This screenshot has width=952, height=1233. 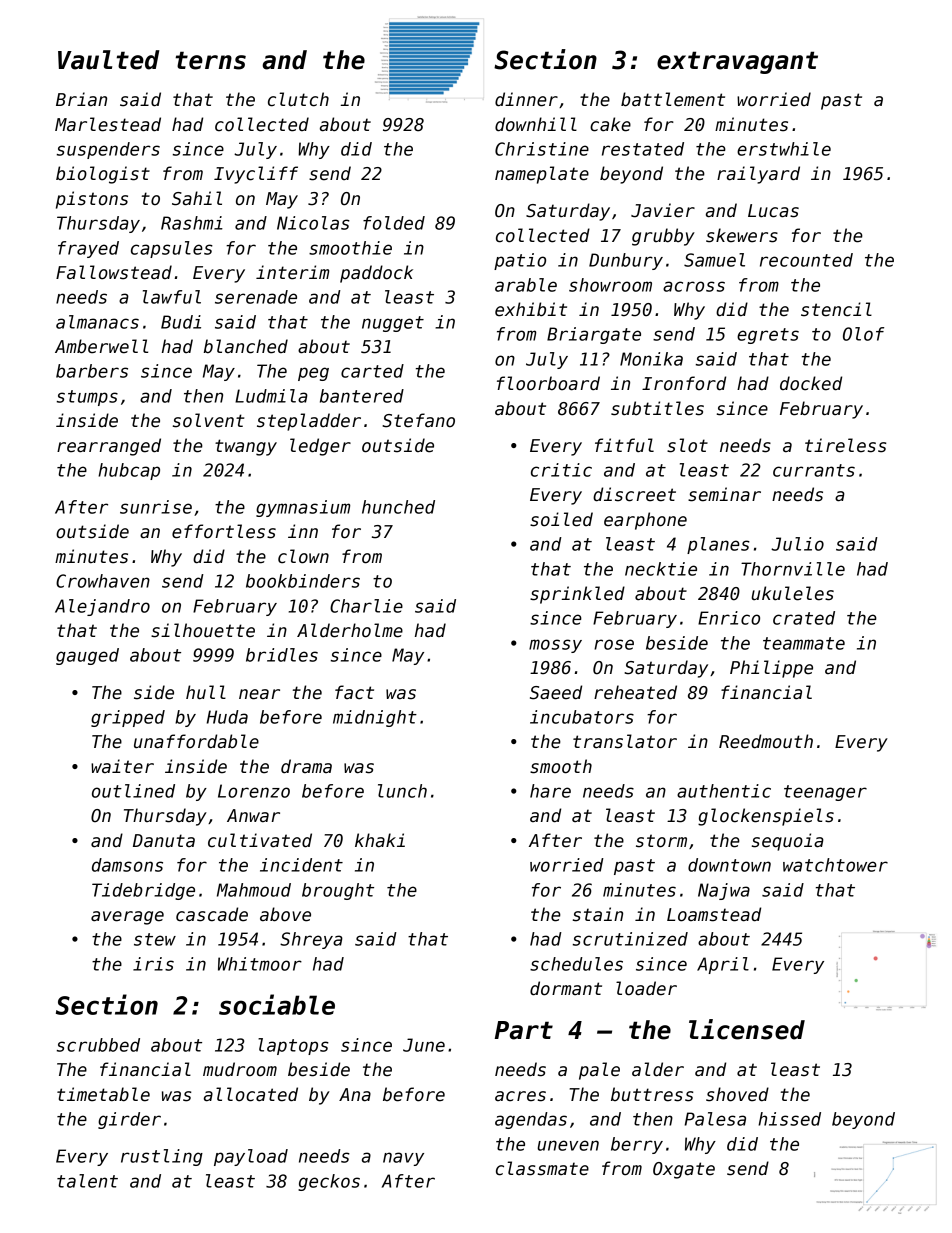 I want to click on agendas, so click(x=531, y=1120).
